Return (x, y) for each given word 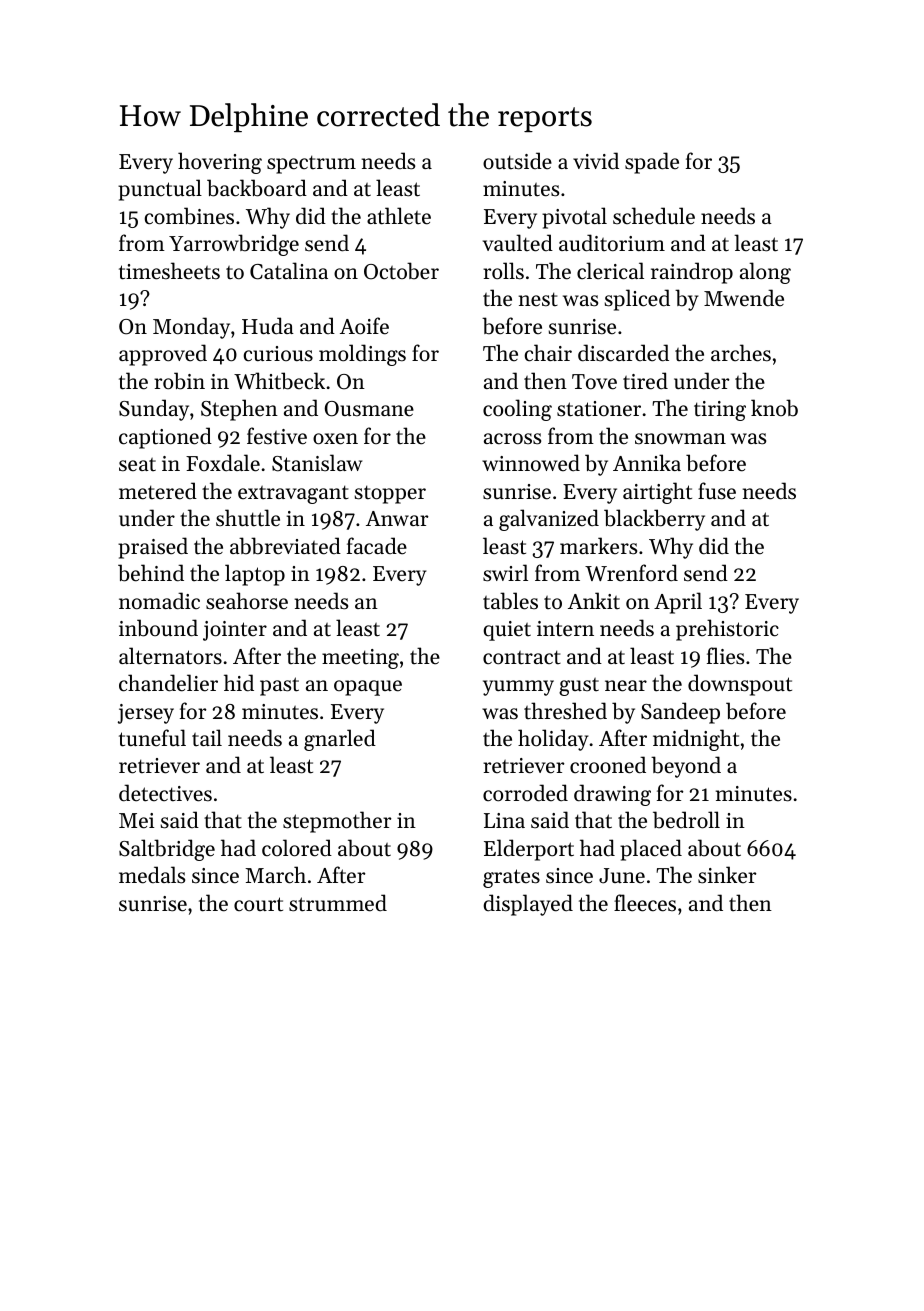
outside (517, 161)
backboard (257, 188)
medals (152, 875)
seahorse (247, 601)
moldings (362, 355)
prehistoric (727, 630)
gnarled (340, 740)
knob (774, 408)
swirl (505, 573)
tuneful (152, 738)
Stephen (239, 410)
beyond (686, 767)
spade (652, 163)
